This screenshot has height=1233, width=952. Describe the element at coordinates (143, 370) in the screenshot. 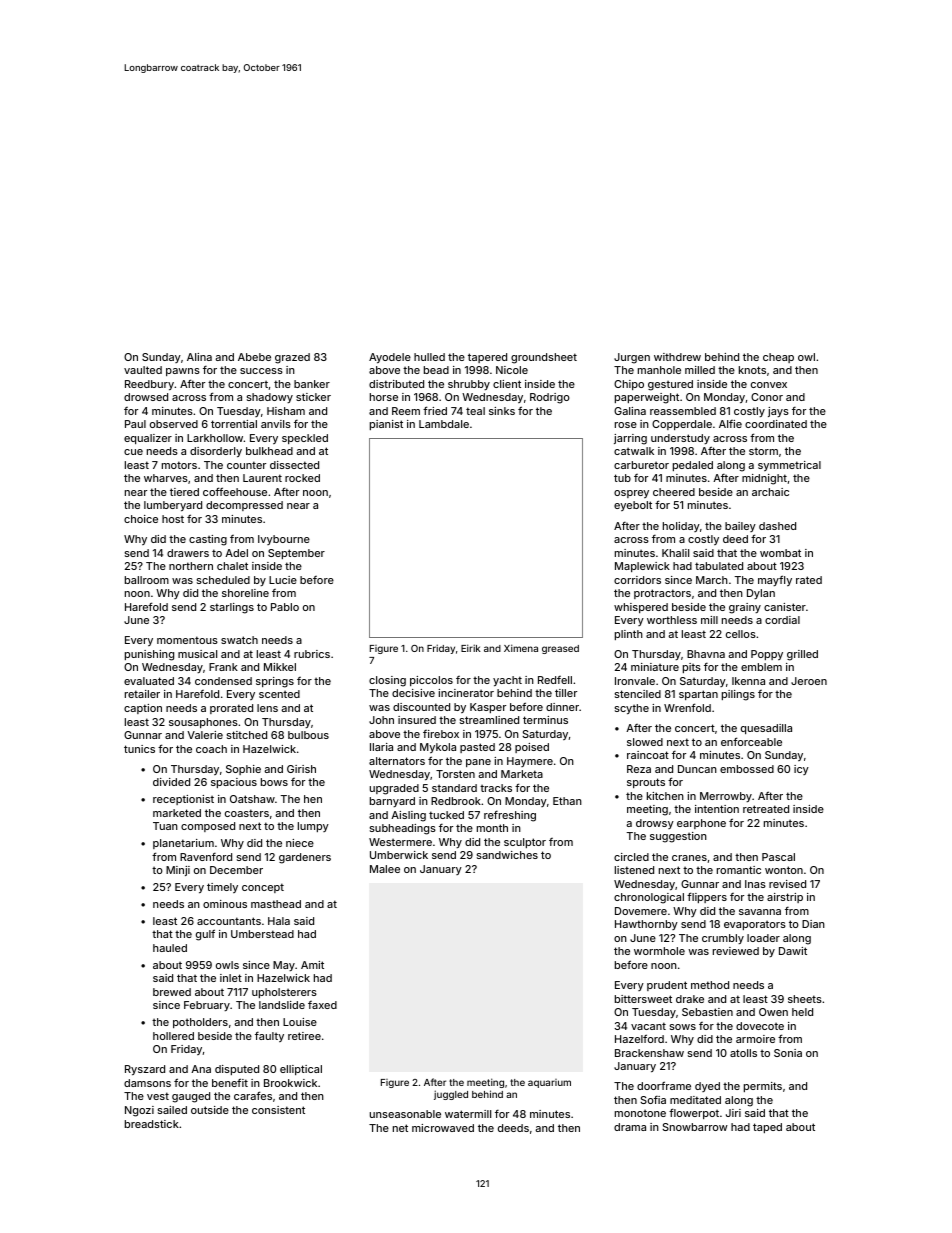

I see `vaulted` at that location.
